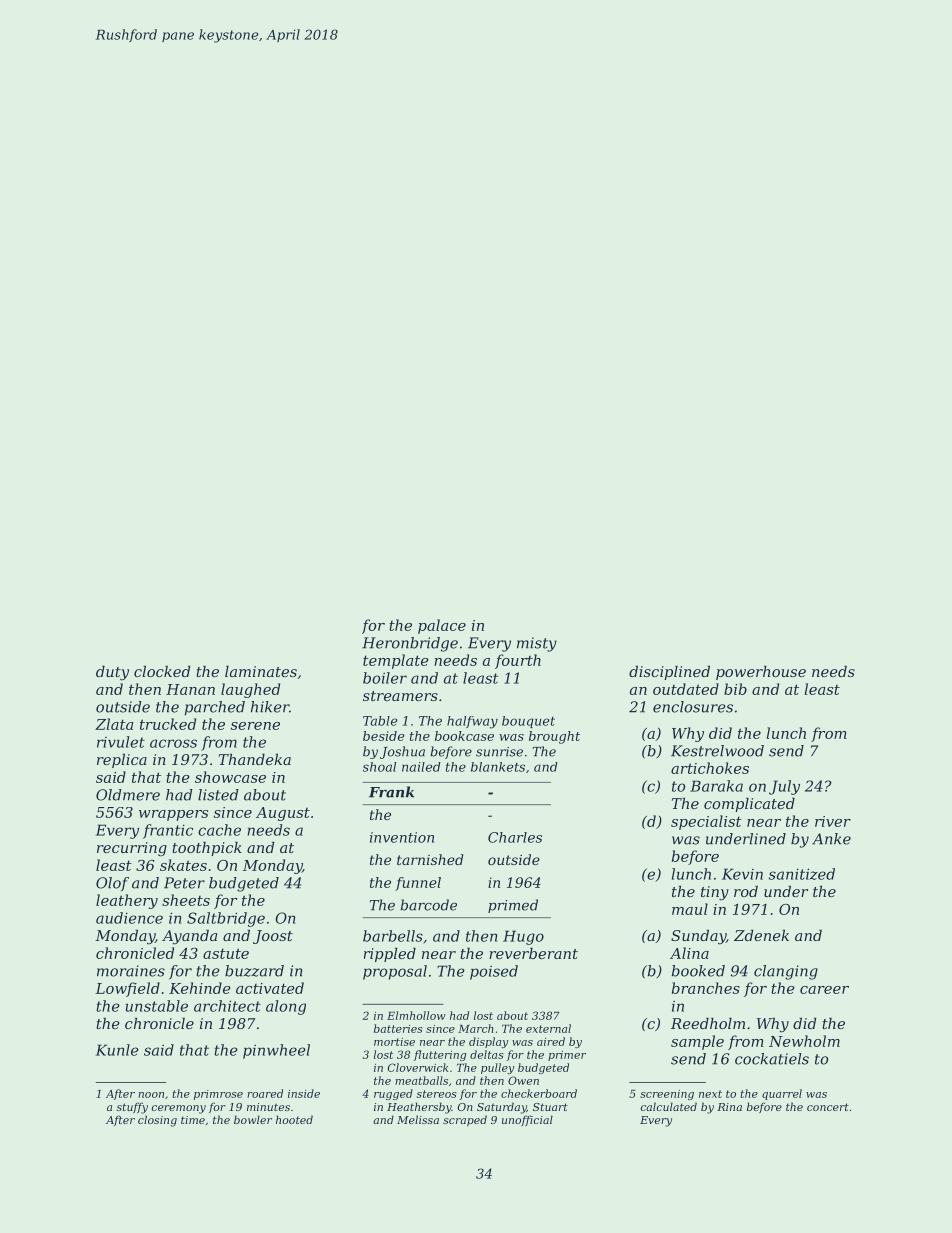 Image resolution: width=952 pixels, height=1233 pixels. I want to click on Rina, so click(729, 1107).
